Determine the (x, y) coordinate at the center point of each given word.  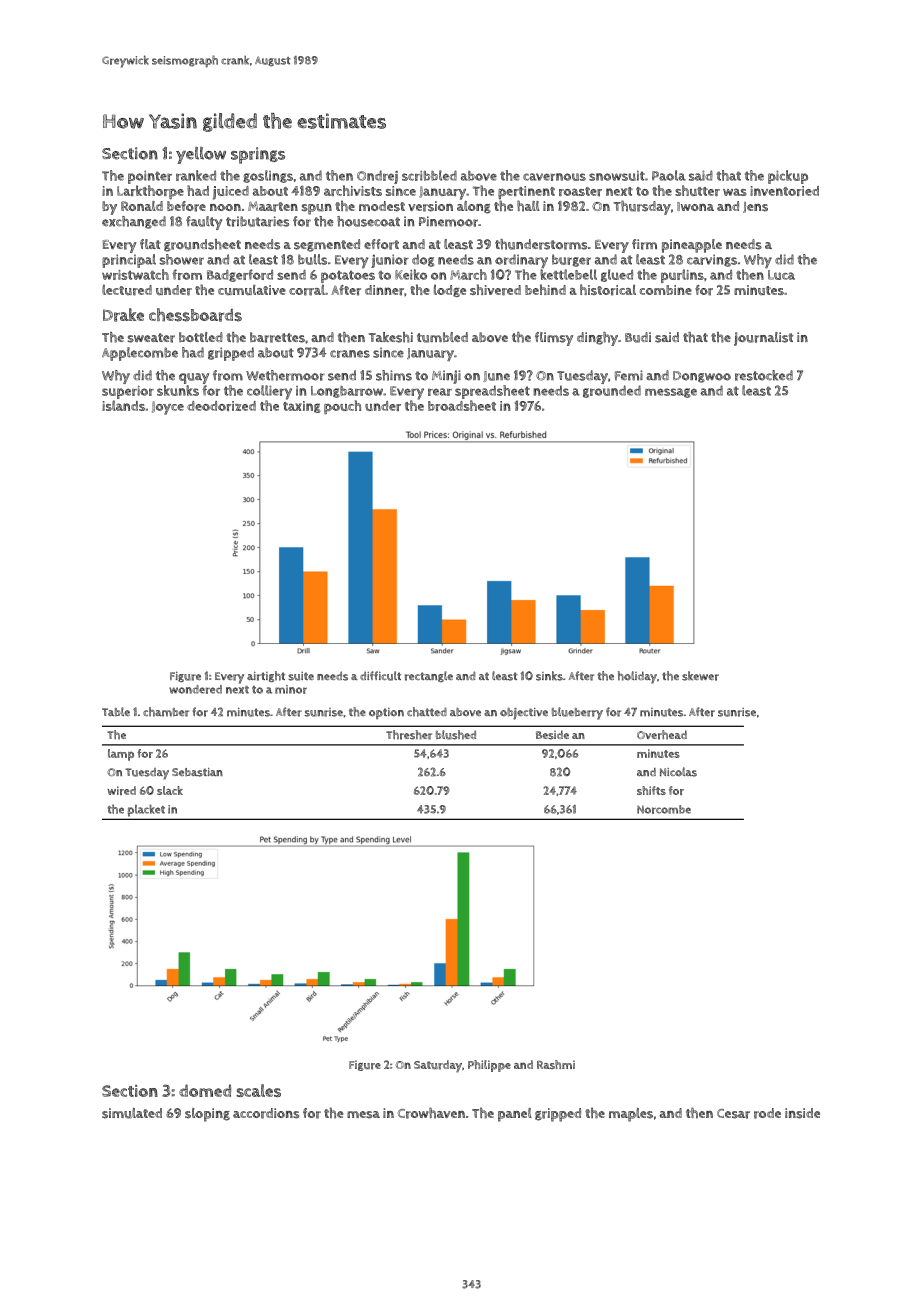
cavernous (554, 177)
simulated (132, 1113)
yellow (201, 155)
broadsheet (462, 405)
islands (123, 405)
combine (665, 290)
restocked (764, 375)
